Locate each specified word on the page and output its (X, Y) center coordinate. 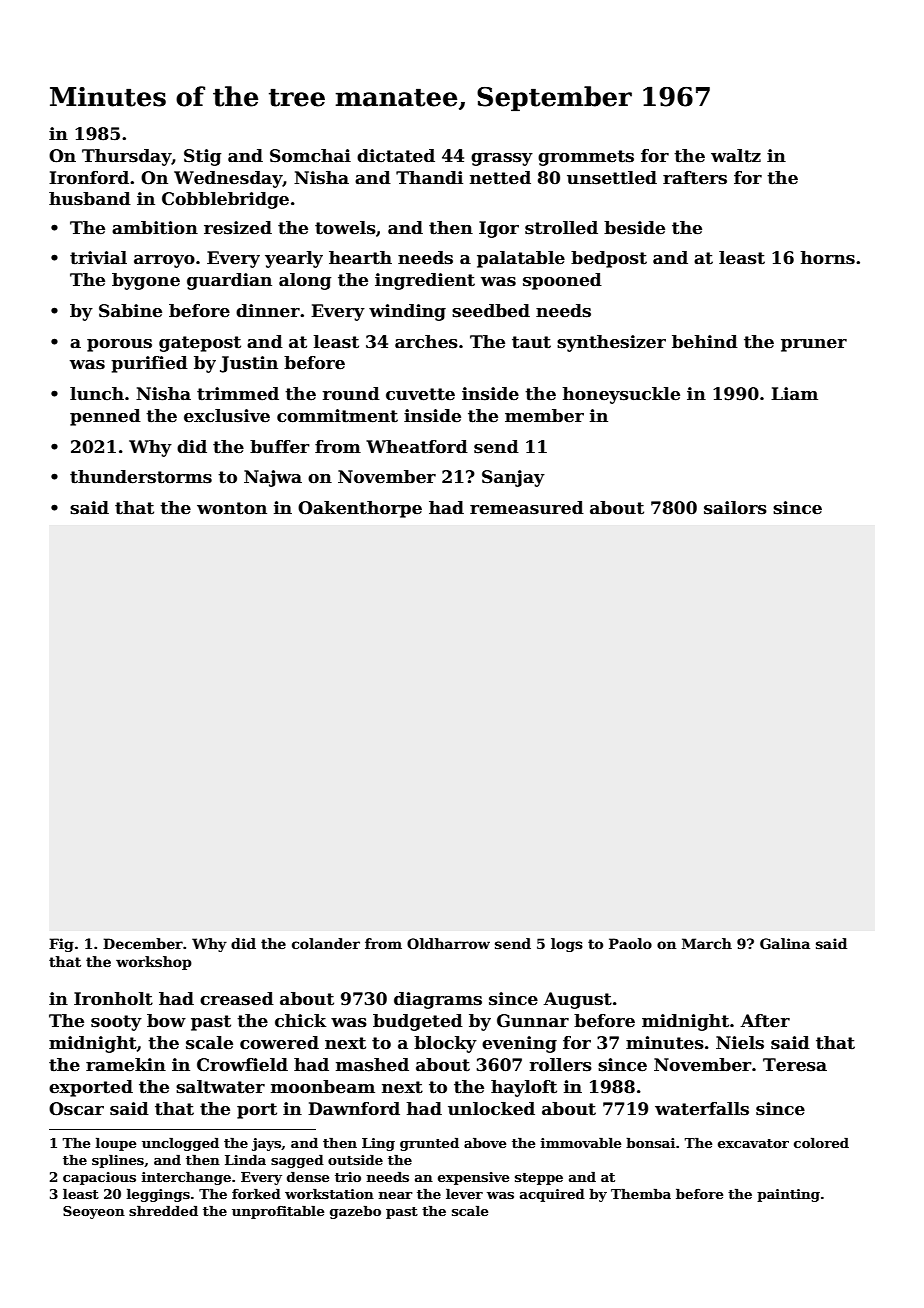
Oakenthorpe (360, 509)
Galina (785, 943)
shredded (163, 1211)
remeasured (527, 508)
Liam (794, 394)
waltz (736, 156)
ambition (155, 228)
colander (326, 943)
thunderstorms (141, 477)
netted (500, 178)
